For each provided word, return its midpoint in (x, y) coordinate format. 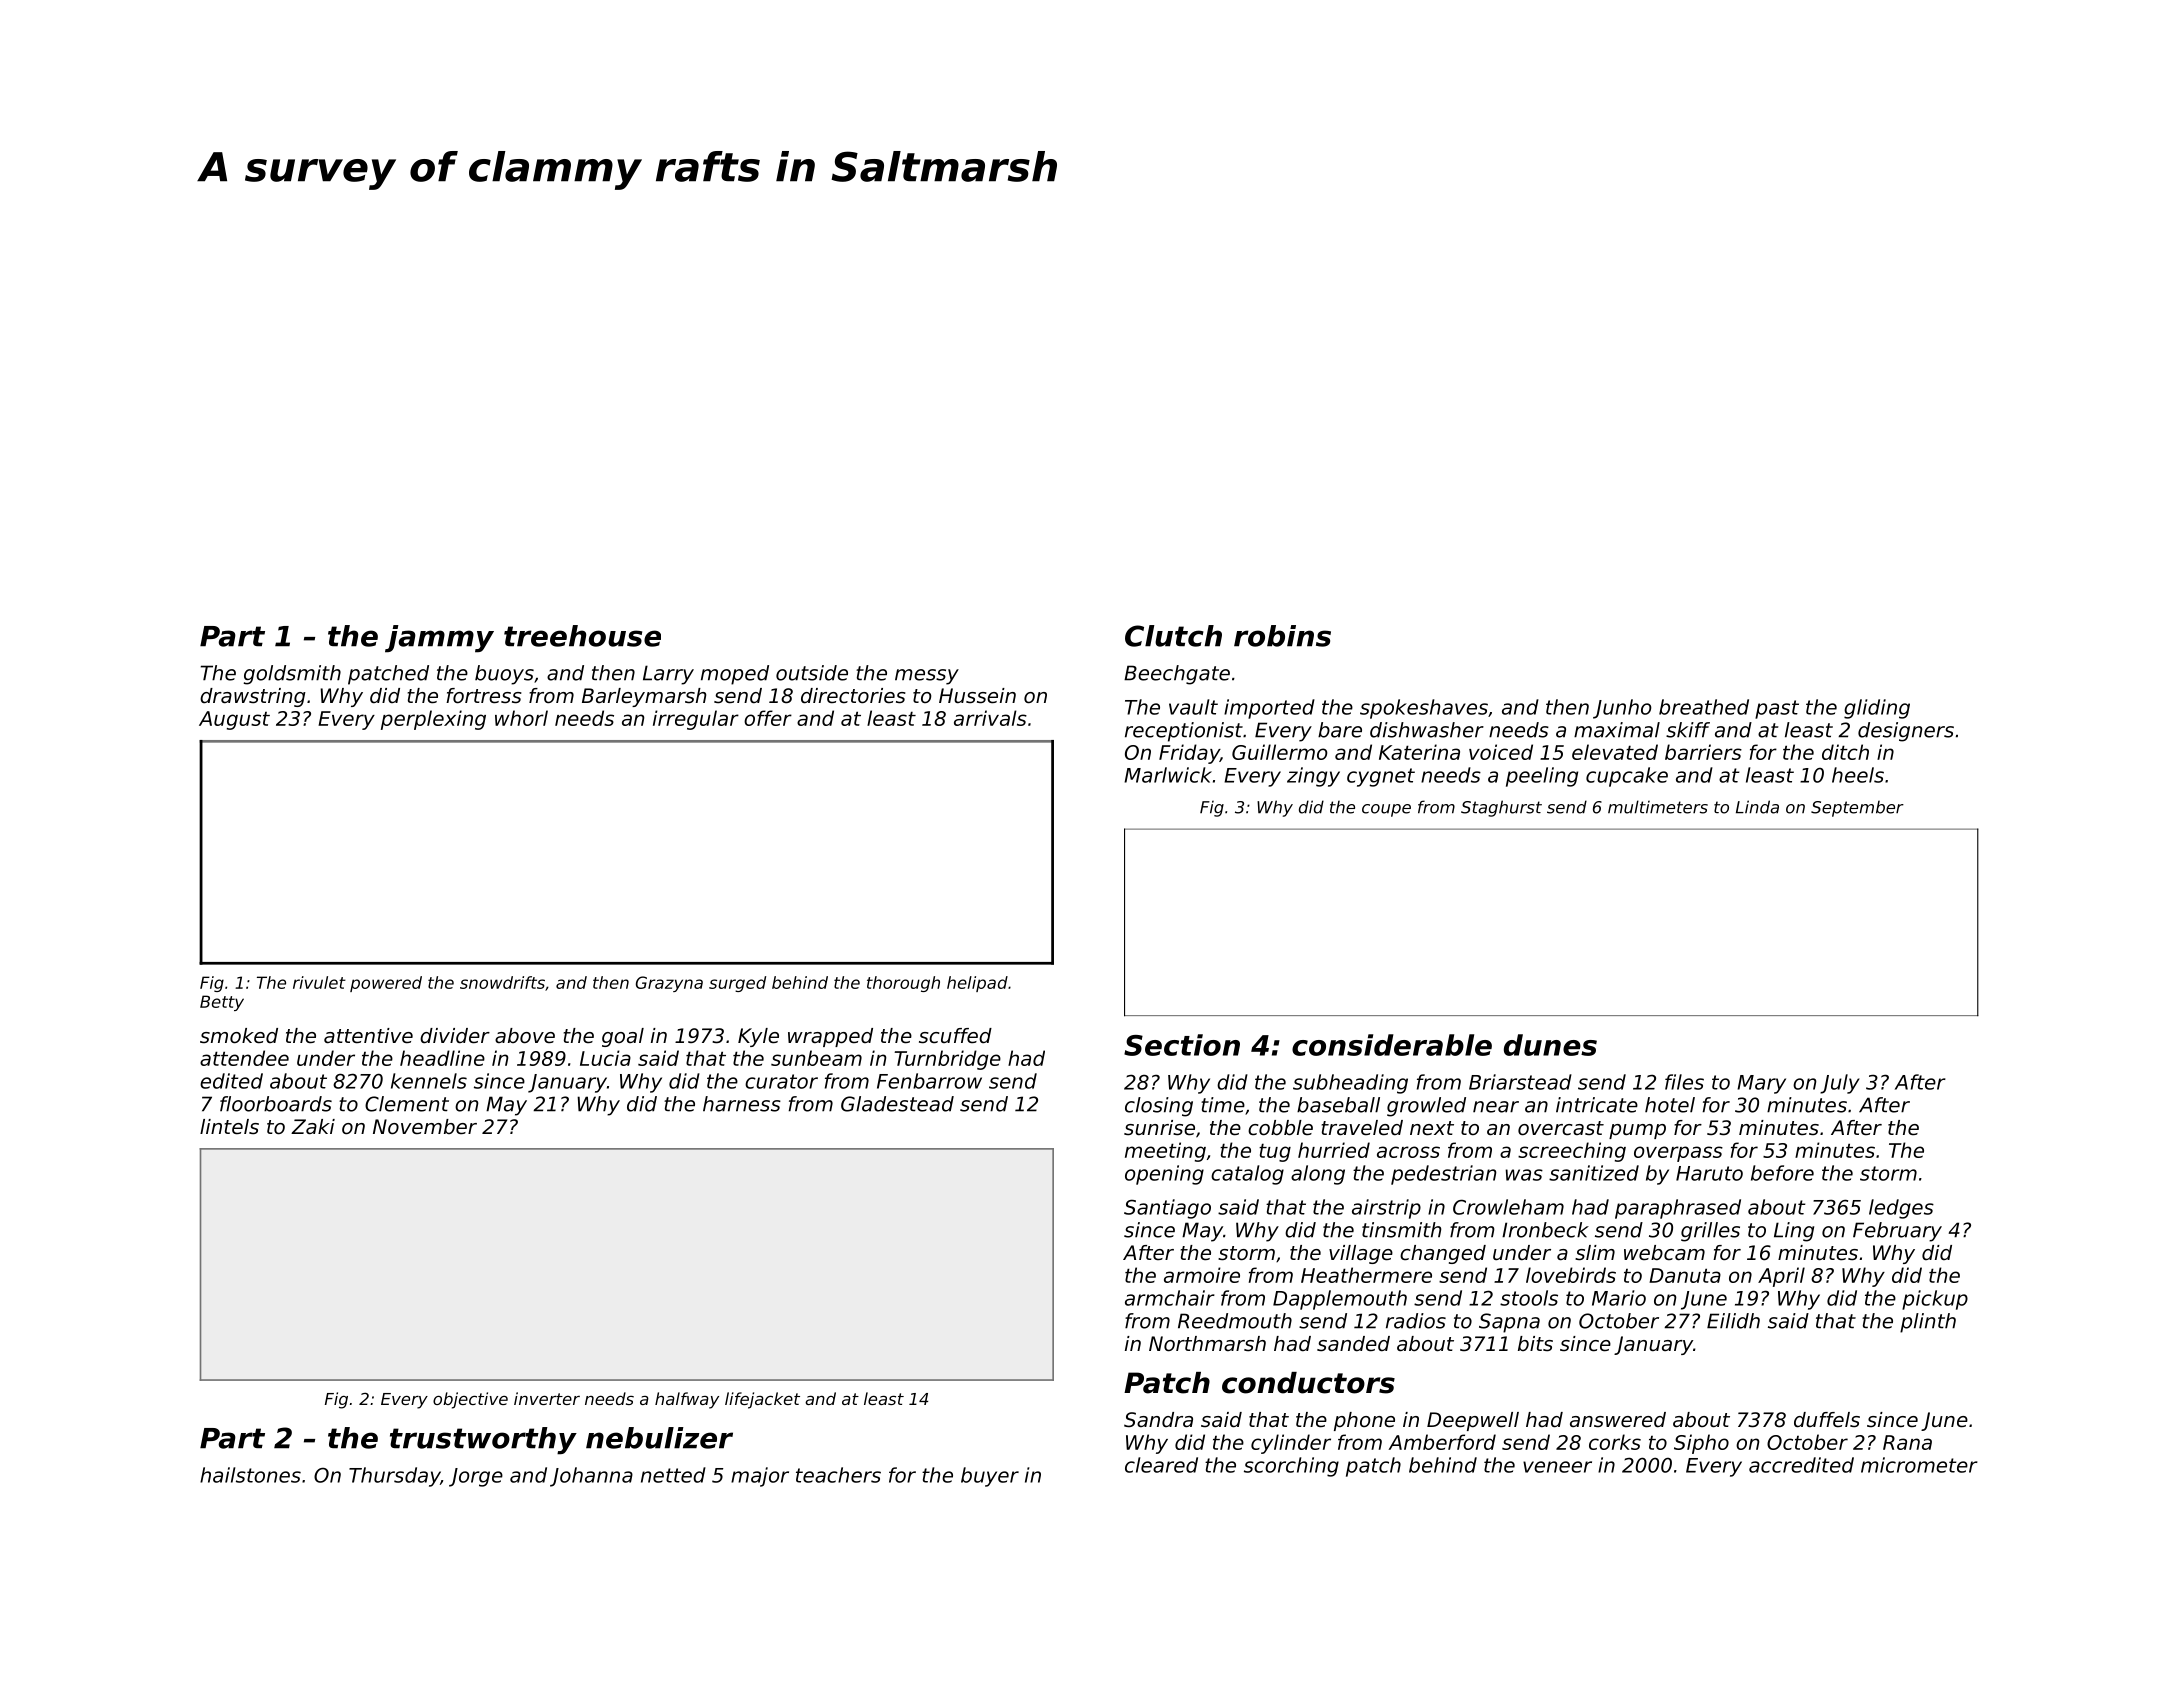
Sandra (1158, 1420)
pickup (1935, 1300)
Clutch (1173, 636)
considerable (1392, 1045)
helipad (977, 984)
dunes (1550, 1045)
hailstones (250, 1475)
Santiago (1167, 1209)
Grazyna (669, 984)
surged (737, 984)
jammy (439, 639)
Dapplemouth (1340, 1300)
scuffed (955, 1036)
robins (1282, 636)
